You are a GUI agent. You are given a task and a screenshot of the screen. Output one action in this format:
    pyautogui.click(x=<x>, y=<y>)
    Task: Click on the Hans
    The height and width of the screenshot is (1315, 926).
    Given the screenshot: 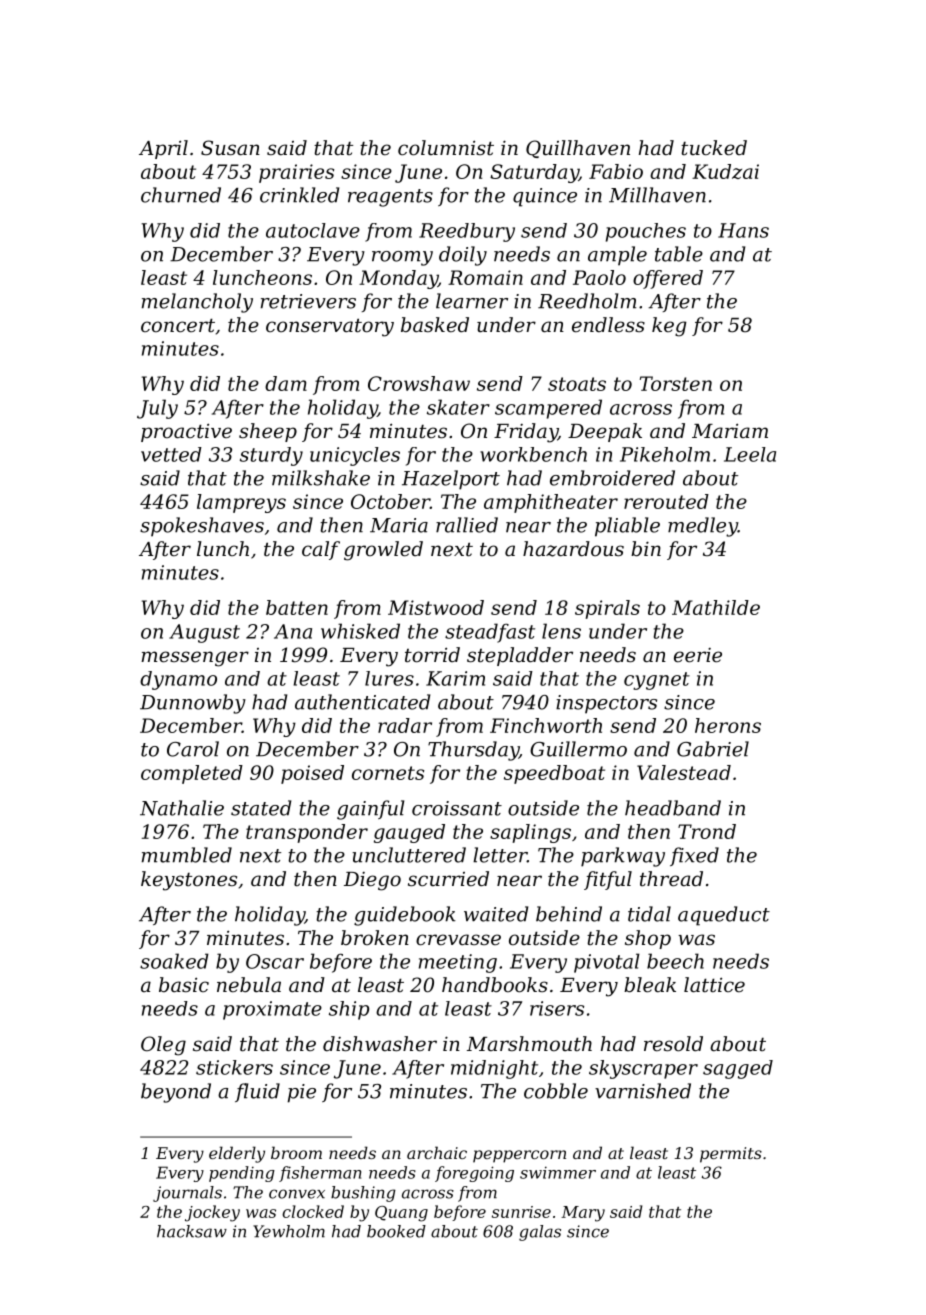 What is the action you would take?
    pyautogui.click(x=743, y=230)
